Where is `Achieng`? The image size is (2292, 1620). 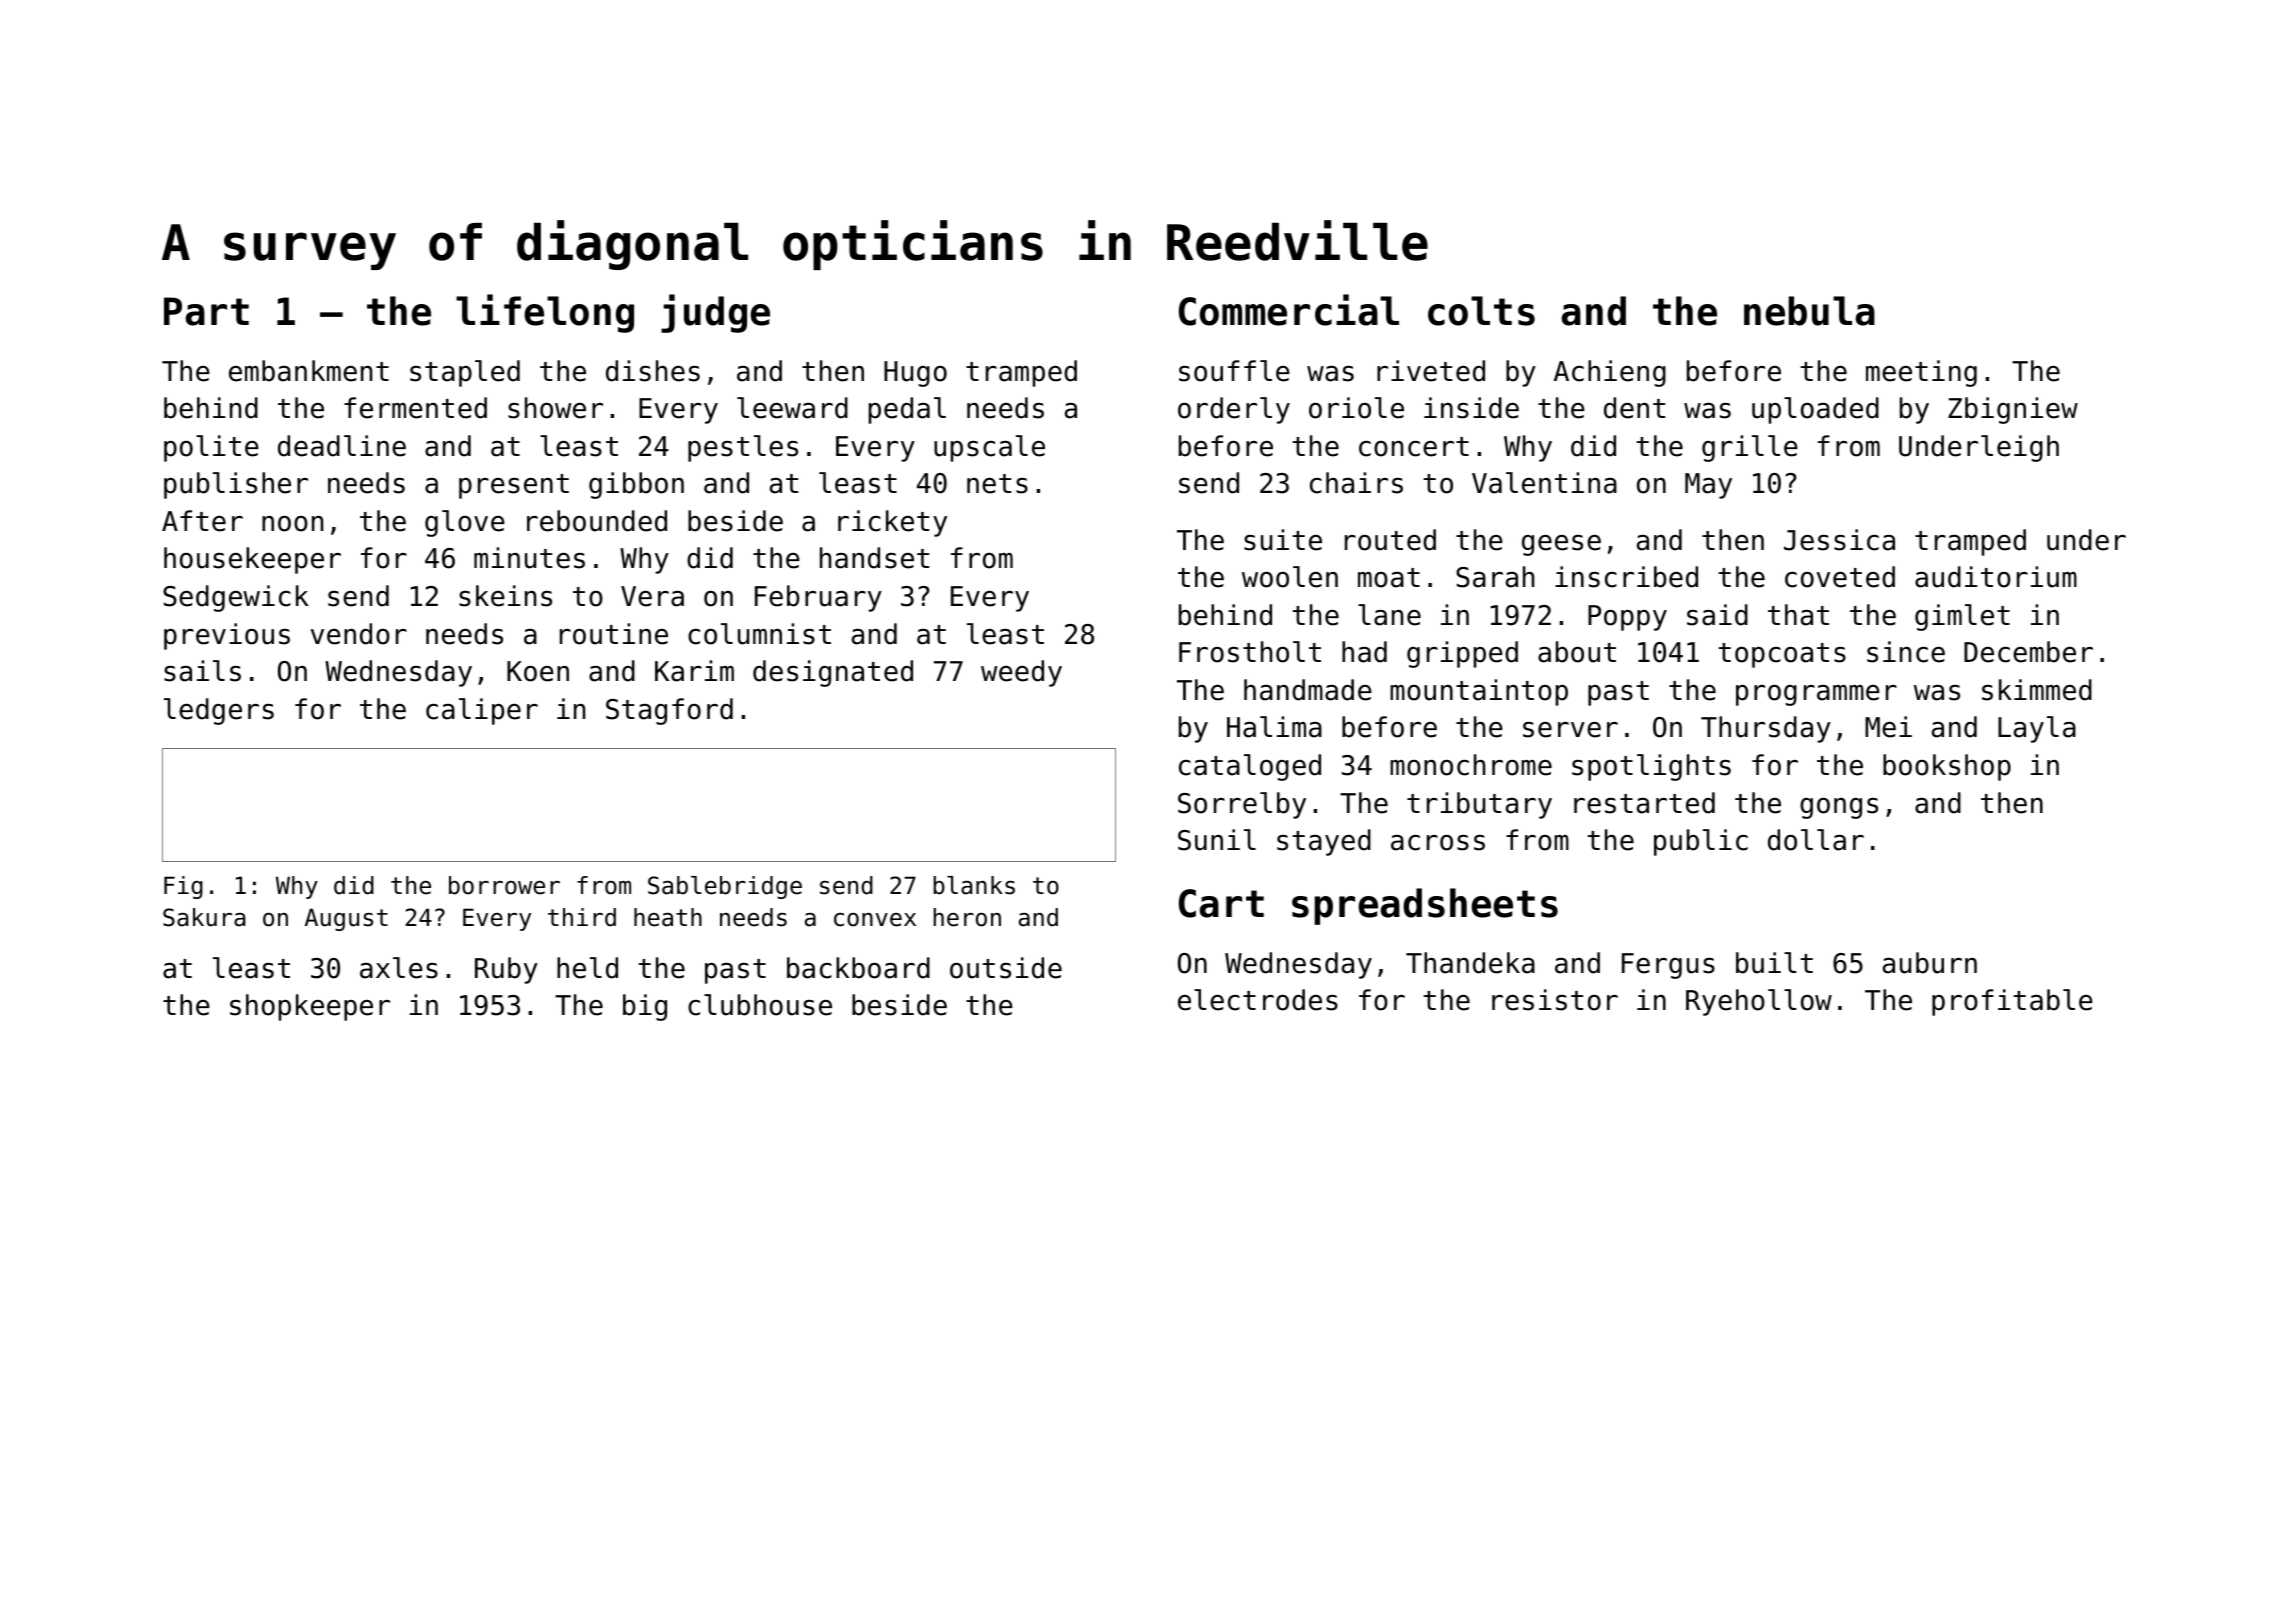
Achieng is located at coordinates (1610, 373).
